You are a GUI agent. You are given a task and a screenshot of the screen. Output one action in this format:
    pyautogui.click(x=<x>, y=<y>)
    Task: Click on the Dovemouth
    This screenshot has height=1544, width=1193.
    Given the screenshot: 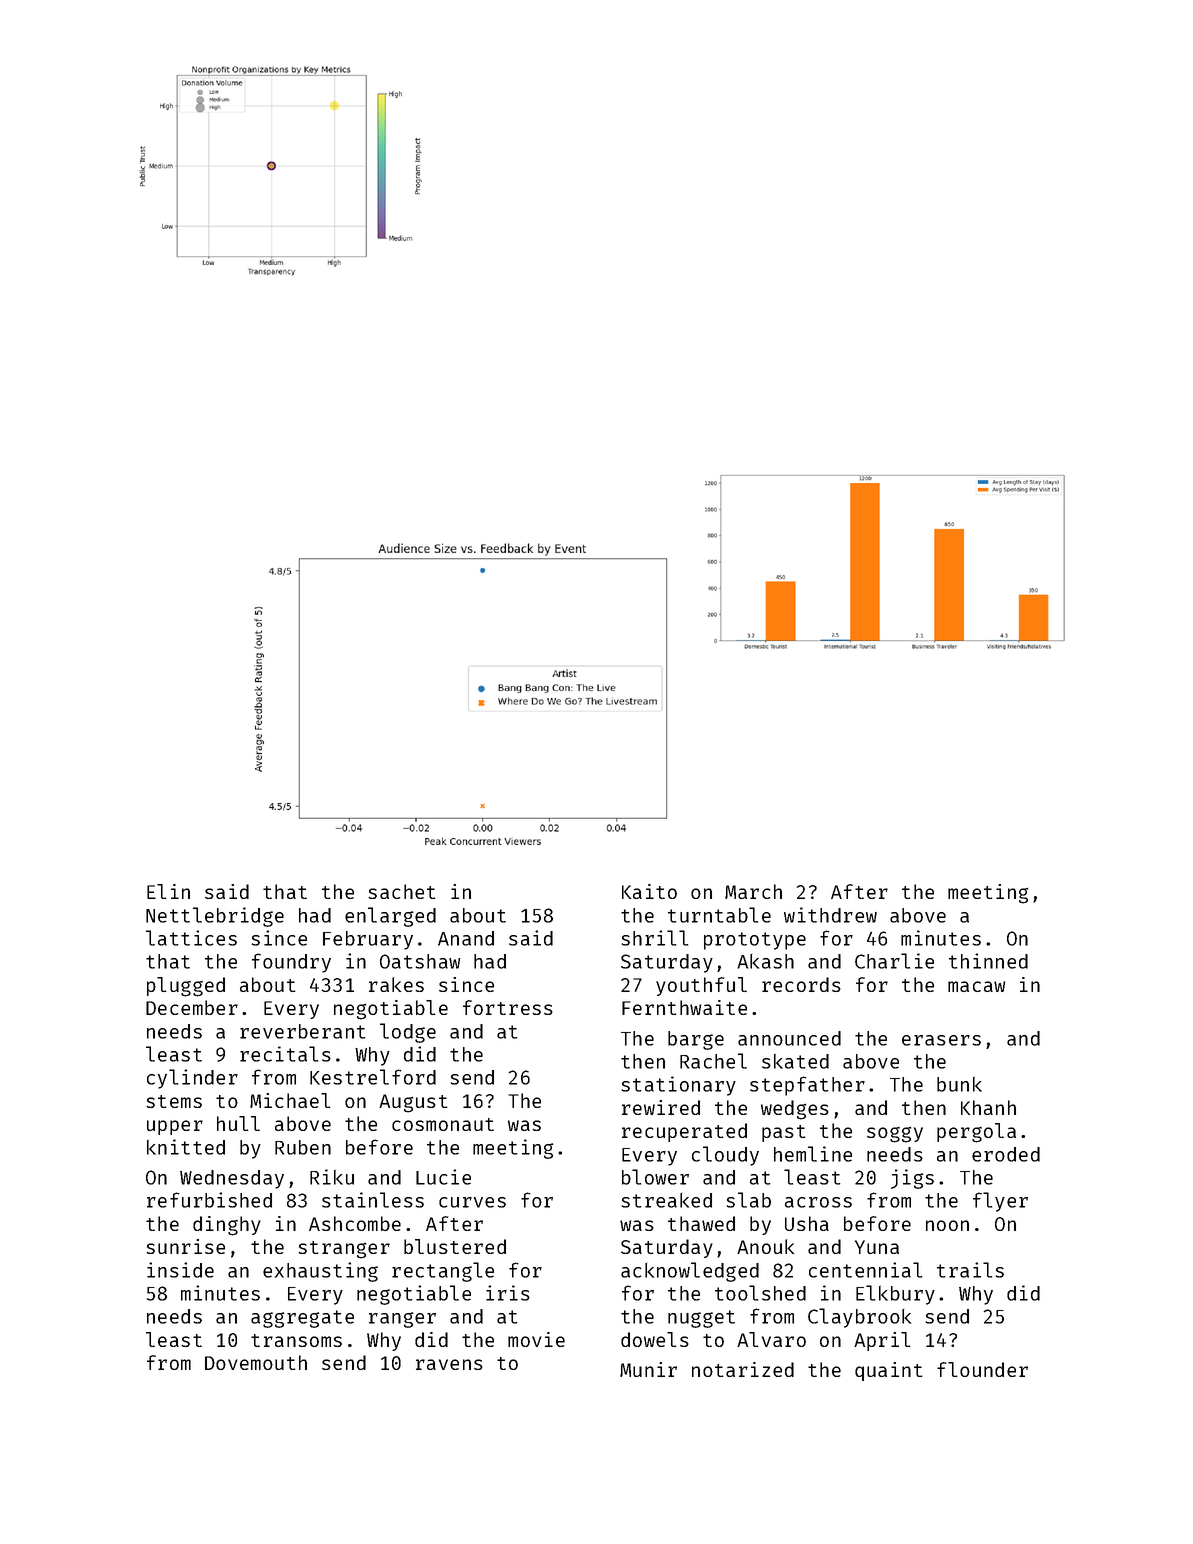 What is the action you would take?
    pyautogui.click(x=256, y=1362)
